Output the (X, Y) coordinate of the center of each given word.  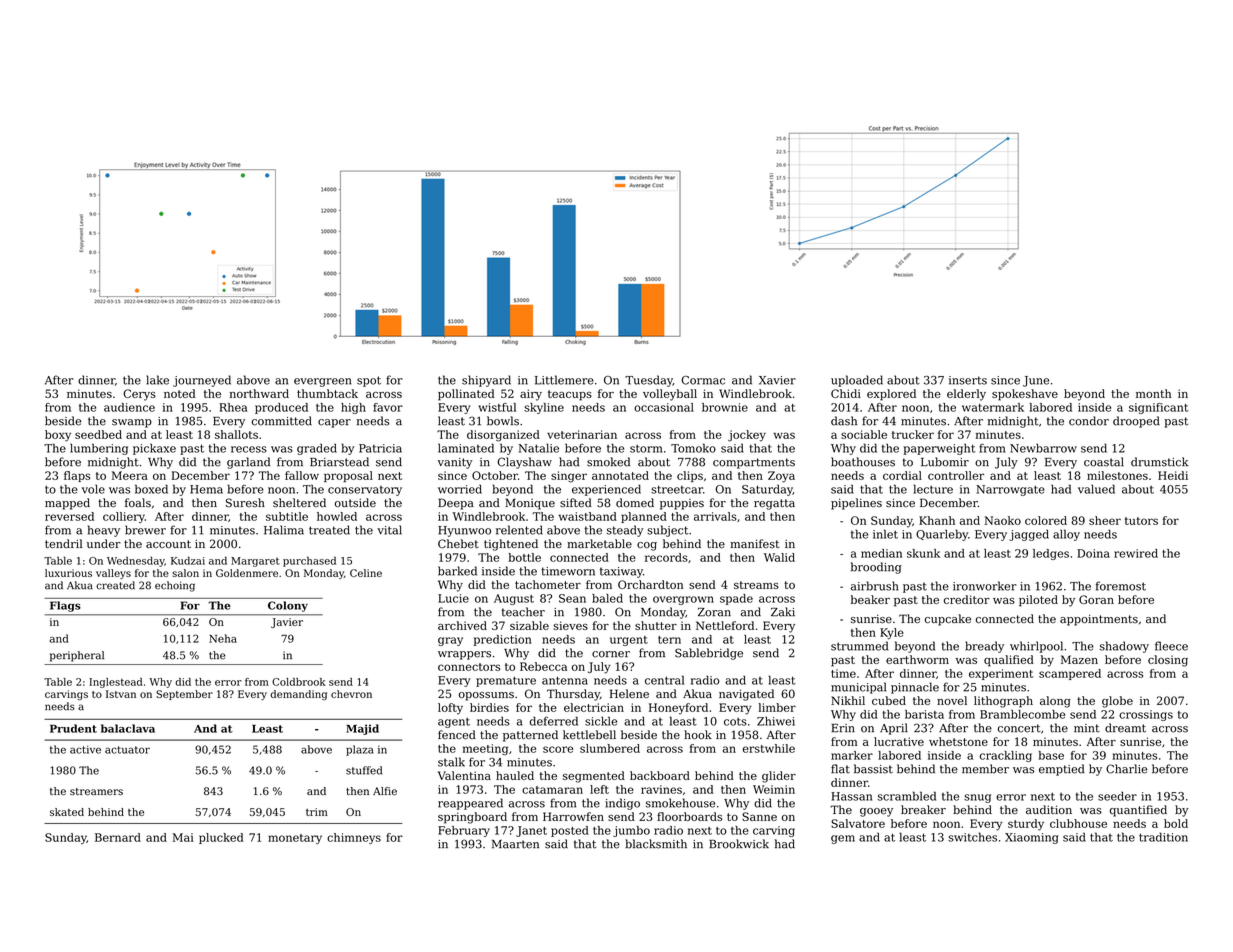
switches (972, 837)
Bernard (118, 837)
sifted (575, 502)
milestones (1117, 475)
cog (647, 546)
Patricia (380, 448)
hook (698, 734)
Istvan (121, 694)
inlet (885, 534)
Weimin (774, 789)
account (168, 544)
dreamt (1125, 728)
